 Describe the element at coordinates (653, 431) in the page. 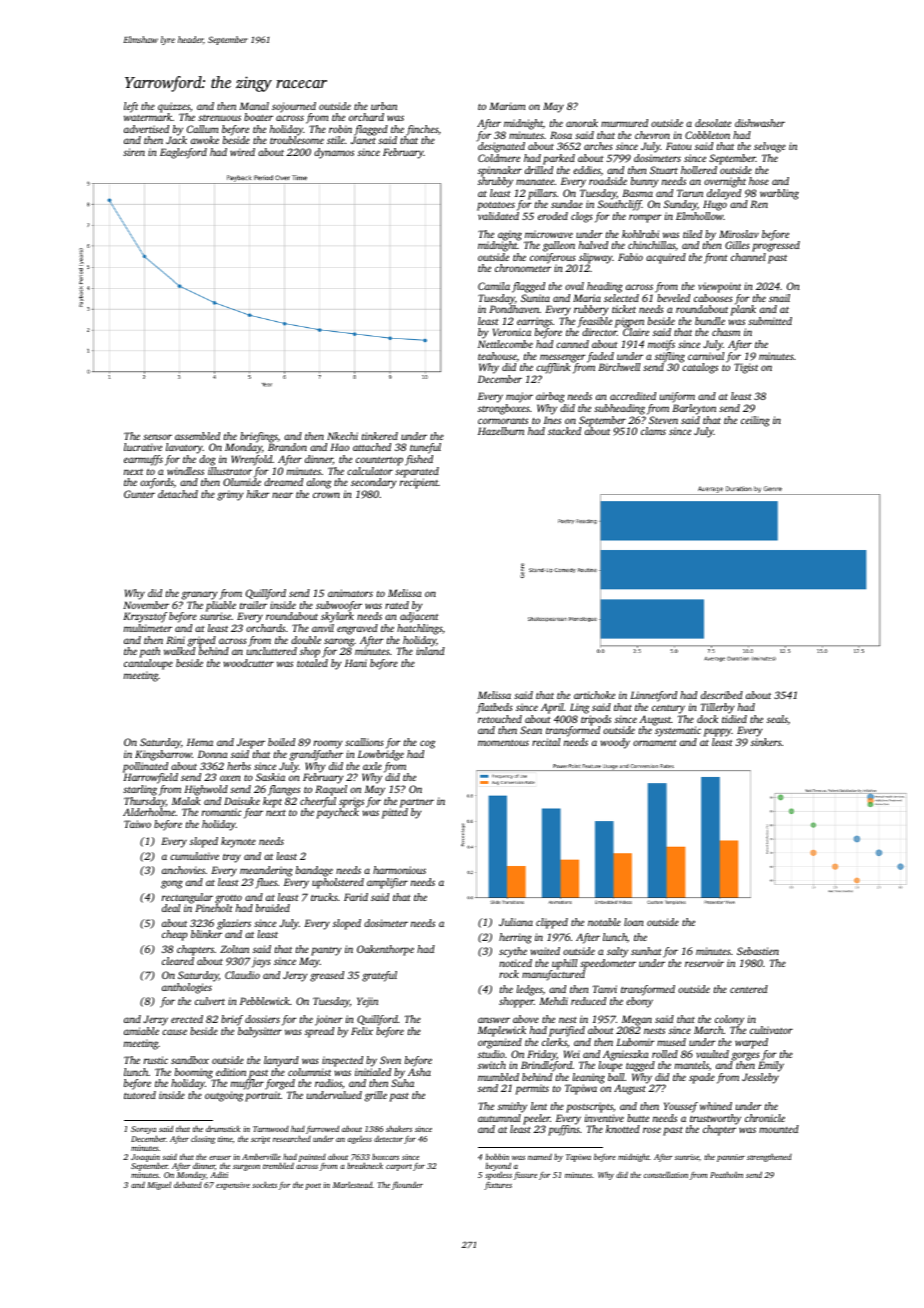

I see `clams` at that location.
